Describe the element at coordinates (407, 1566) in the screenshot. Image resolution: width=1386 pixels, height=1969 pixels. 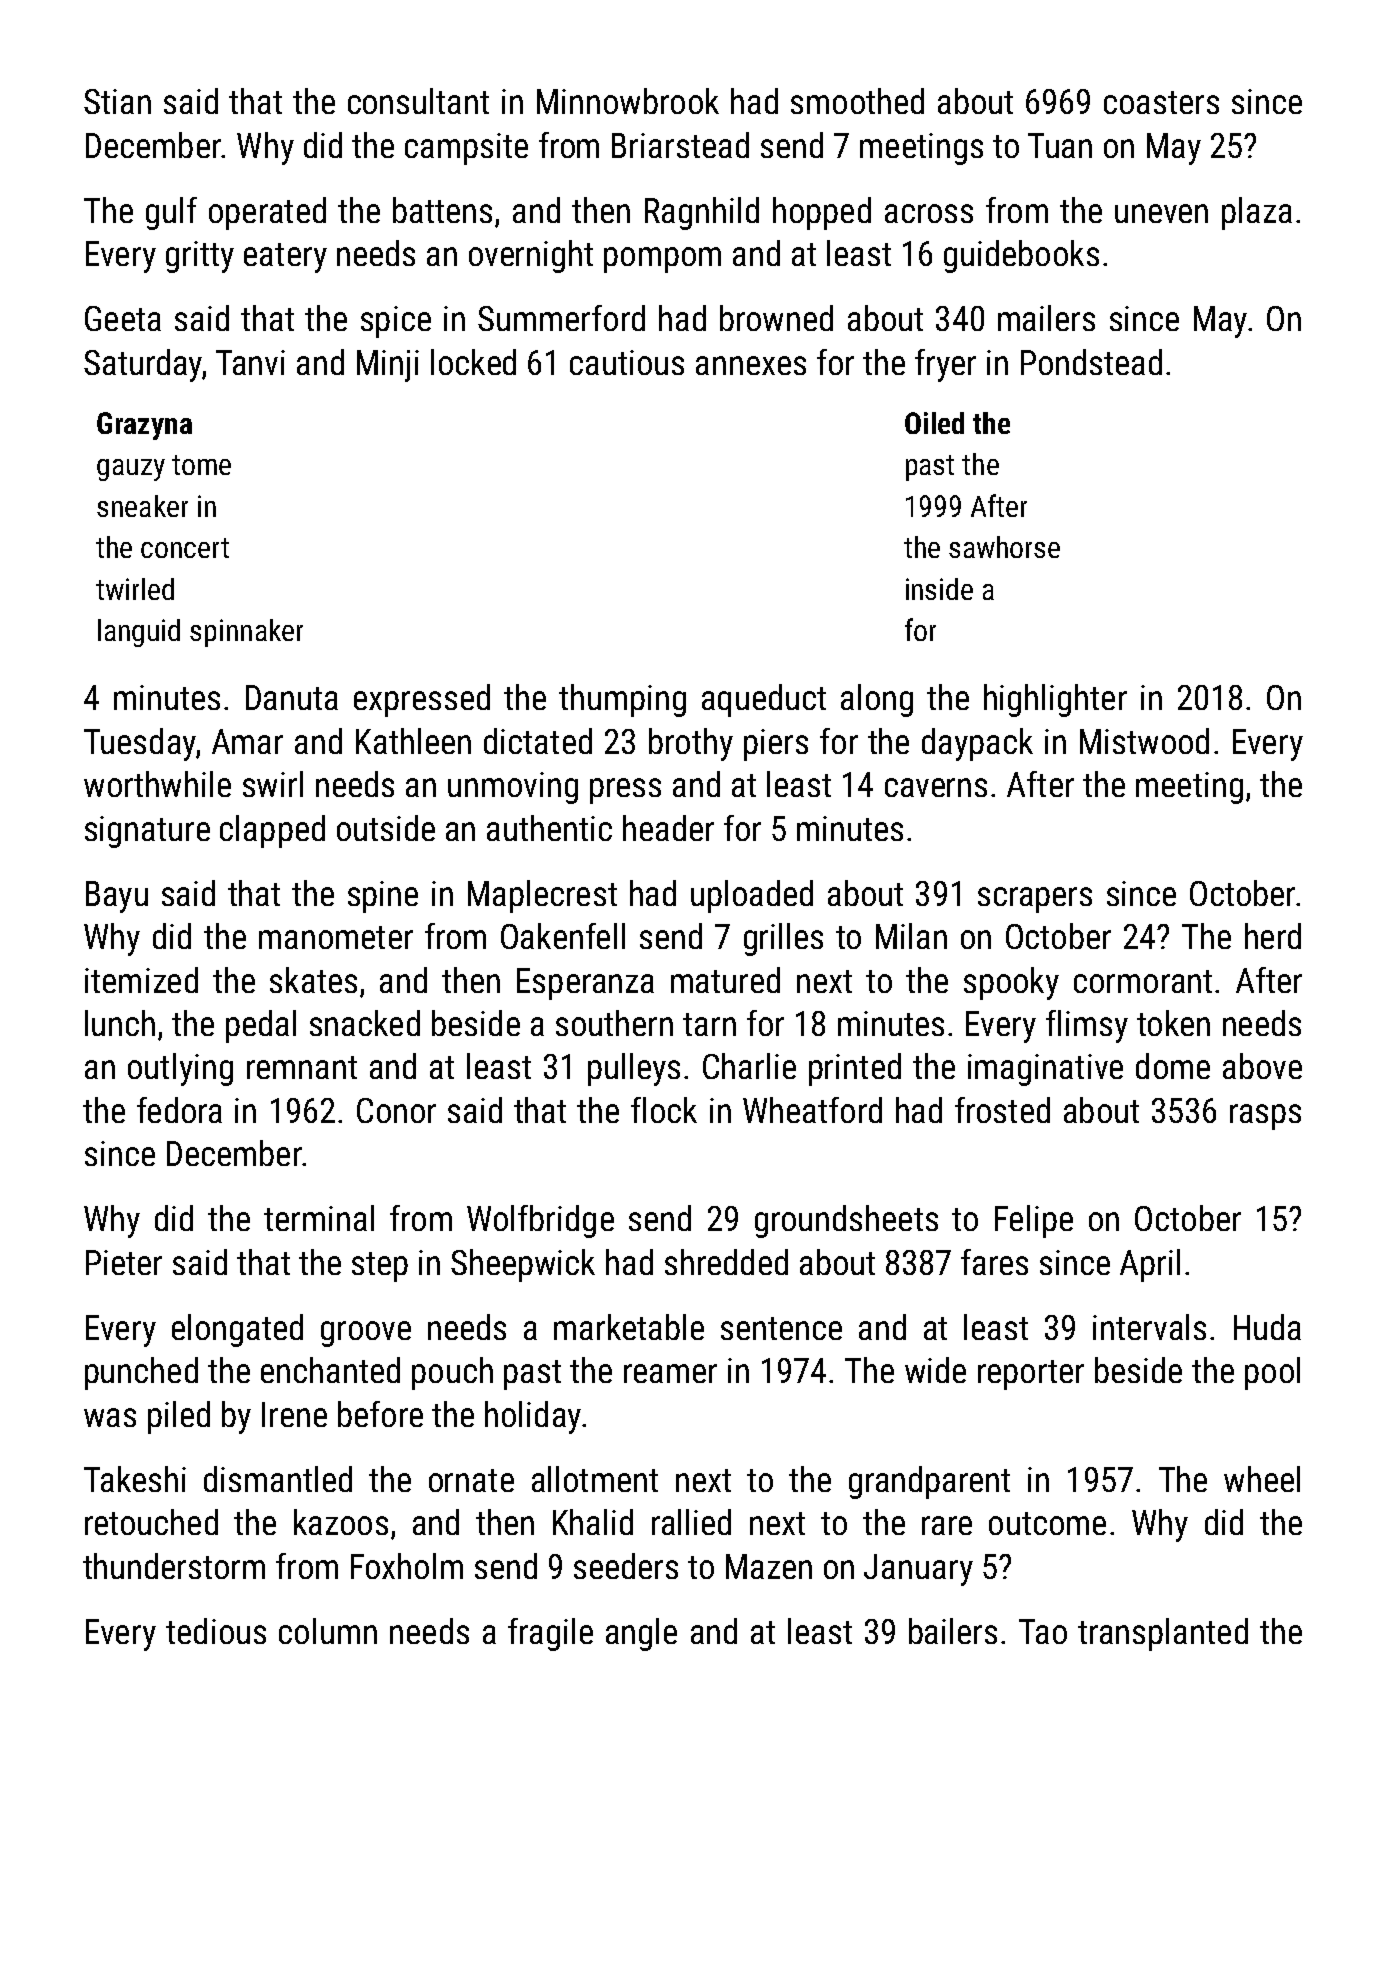
I see `Foxholm` at that location.
